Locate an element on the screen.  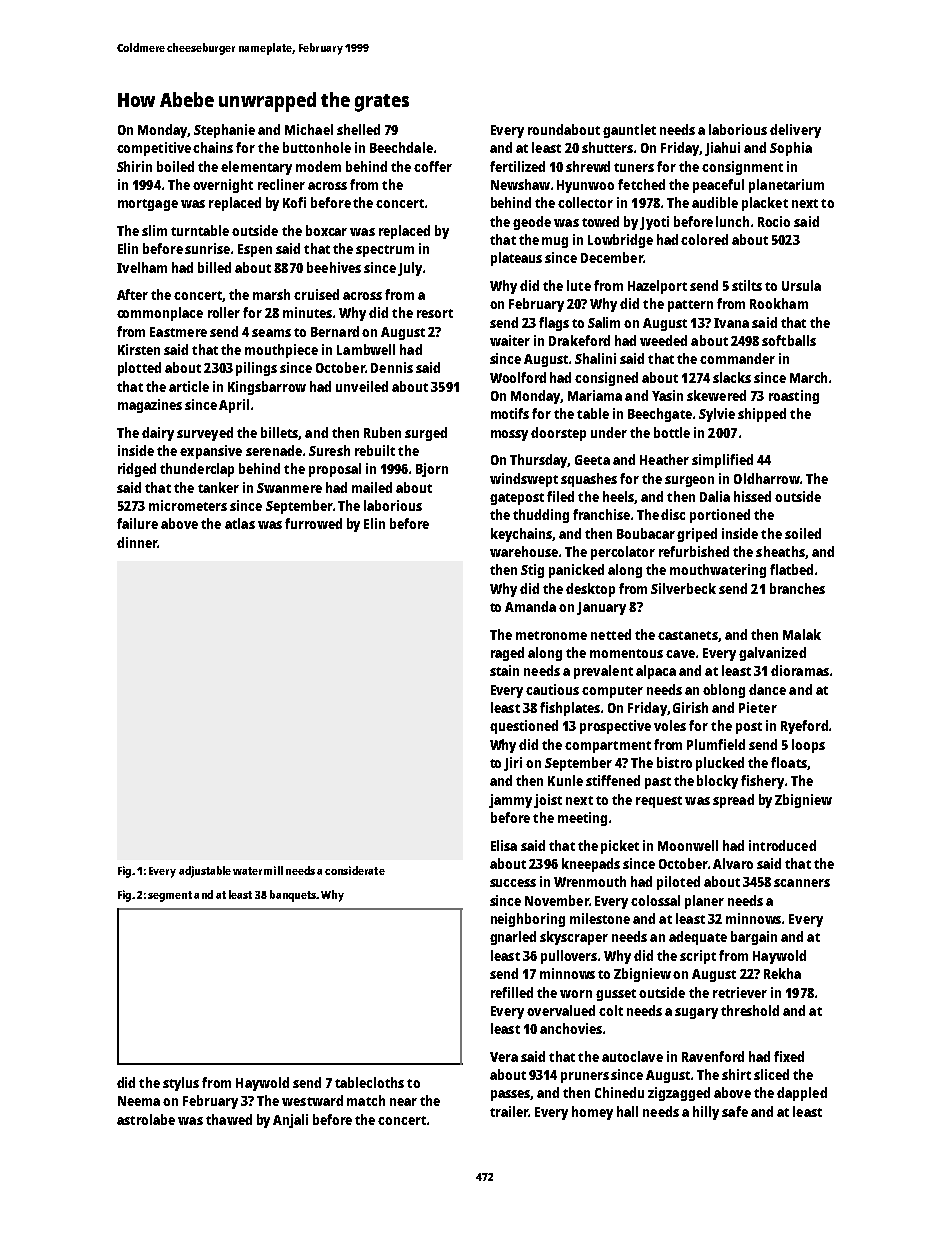
Alvaro is located at coordinates (733, 863).
